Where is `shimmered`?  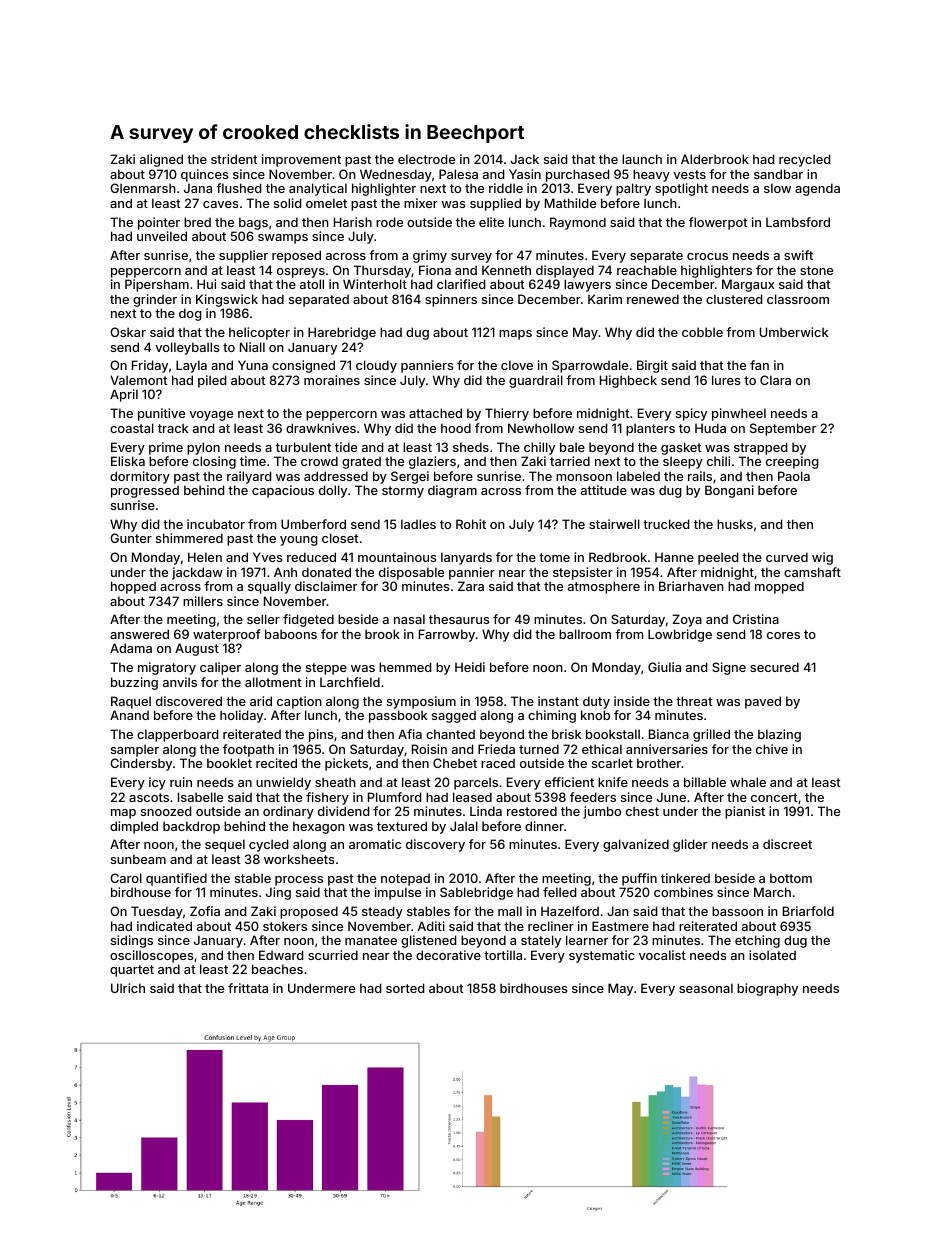
shimmered is located at coordinates (189, 538).
